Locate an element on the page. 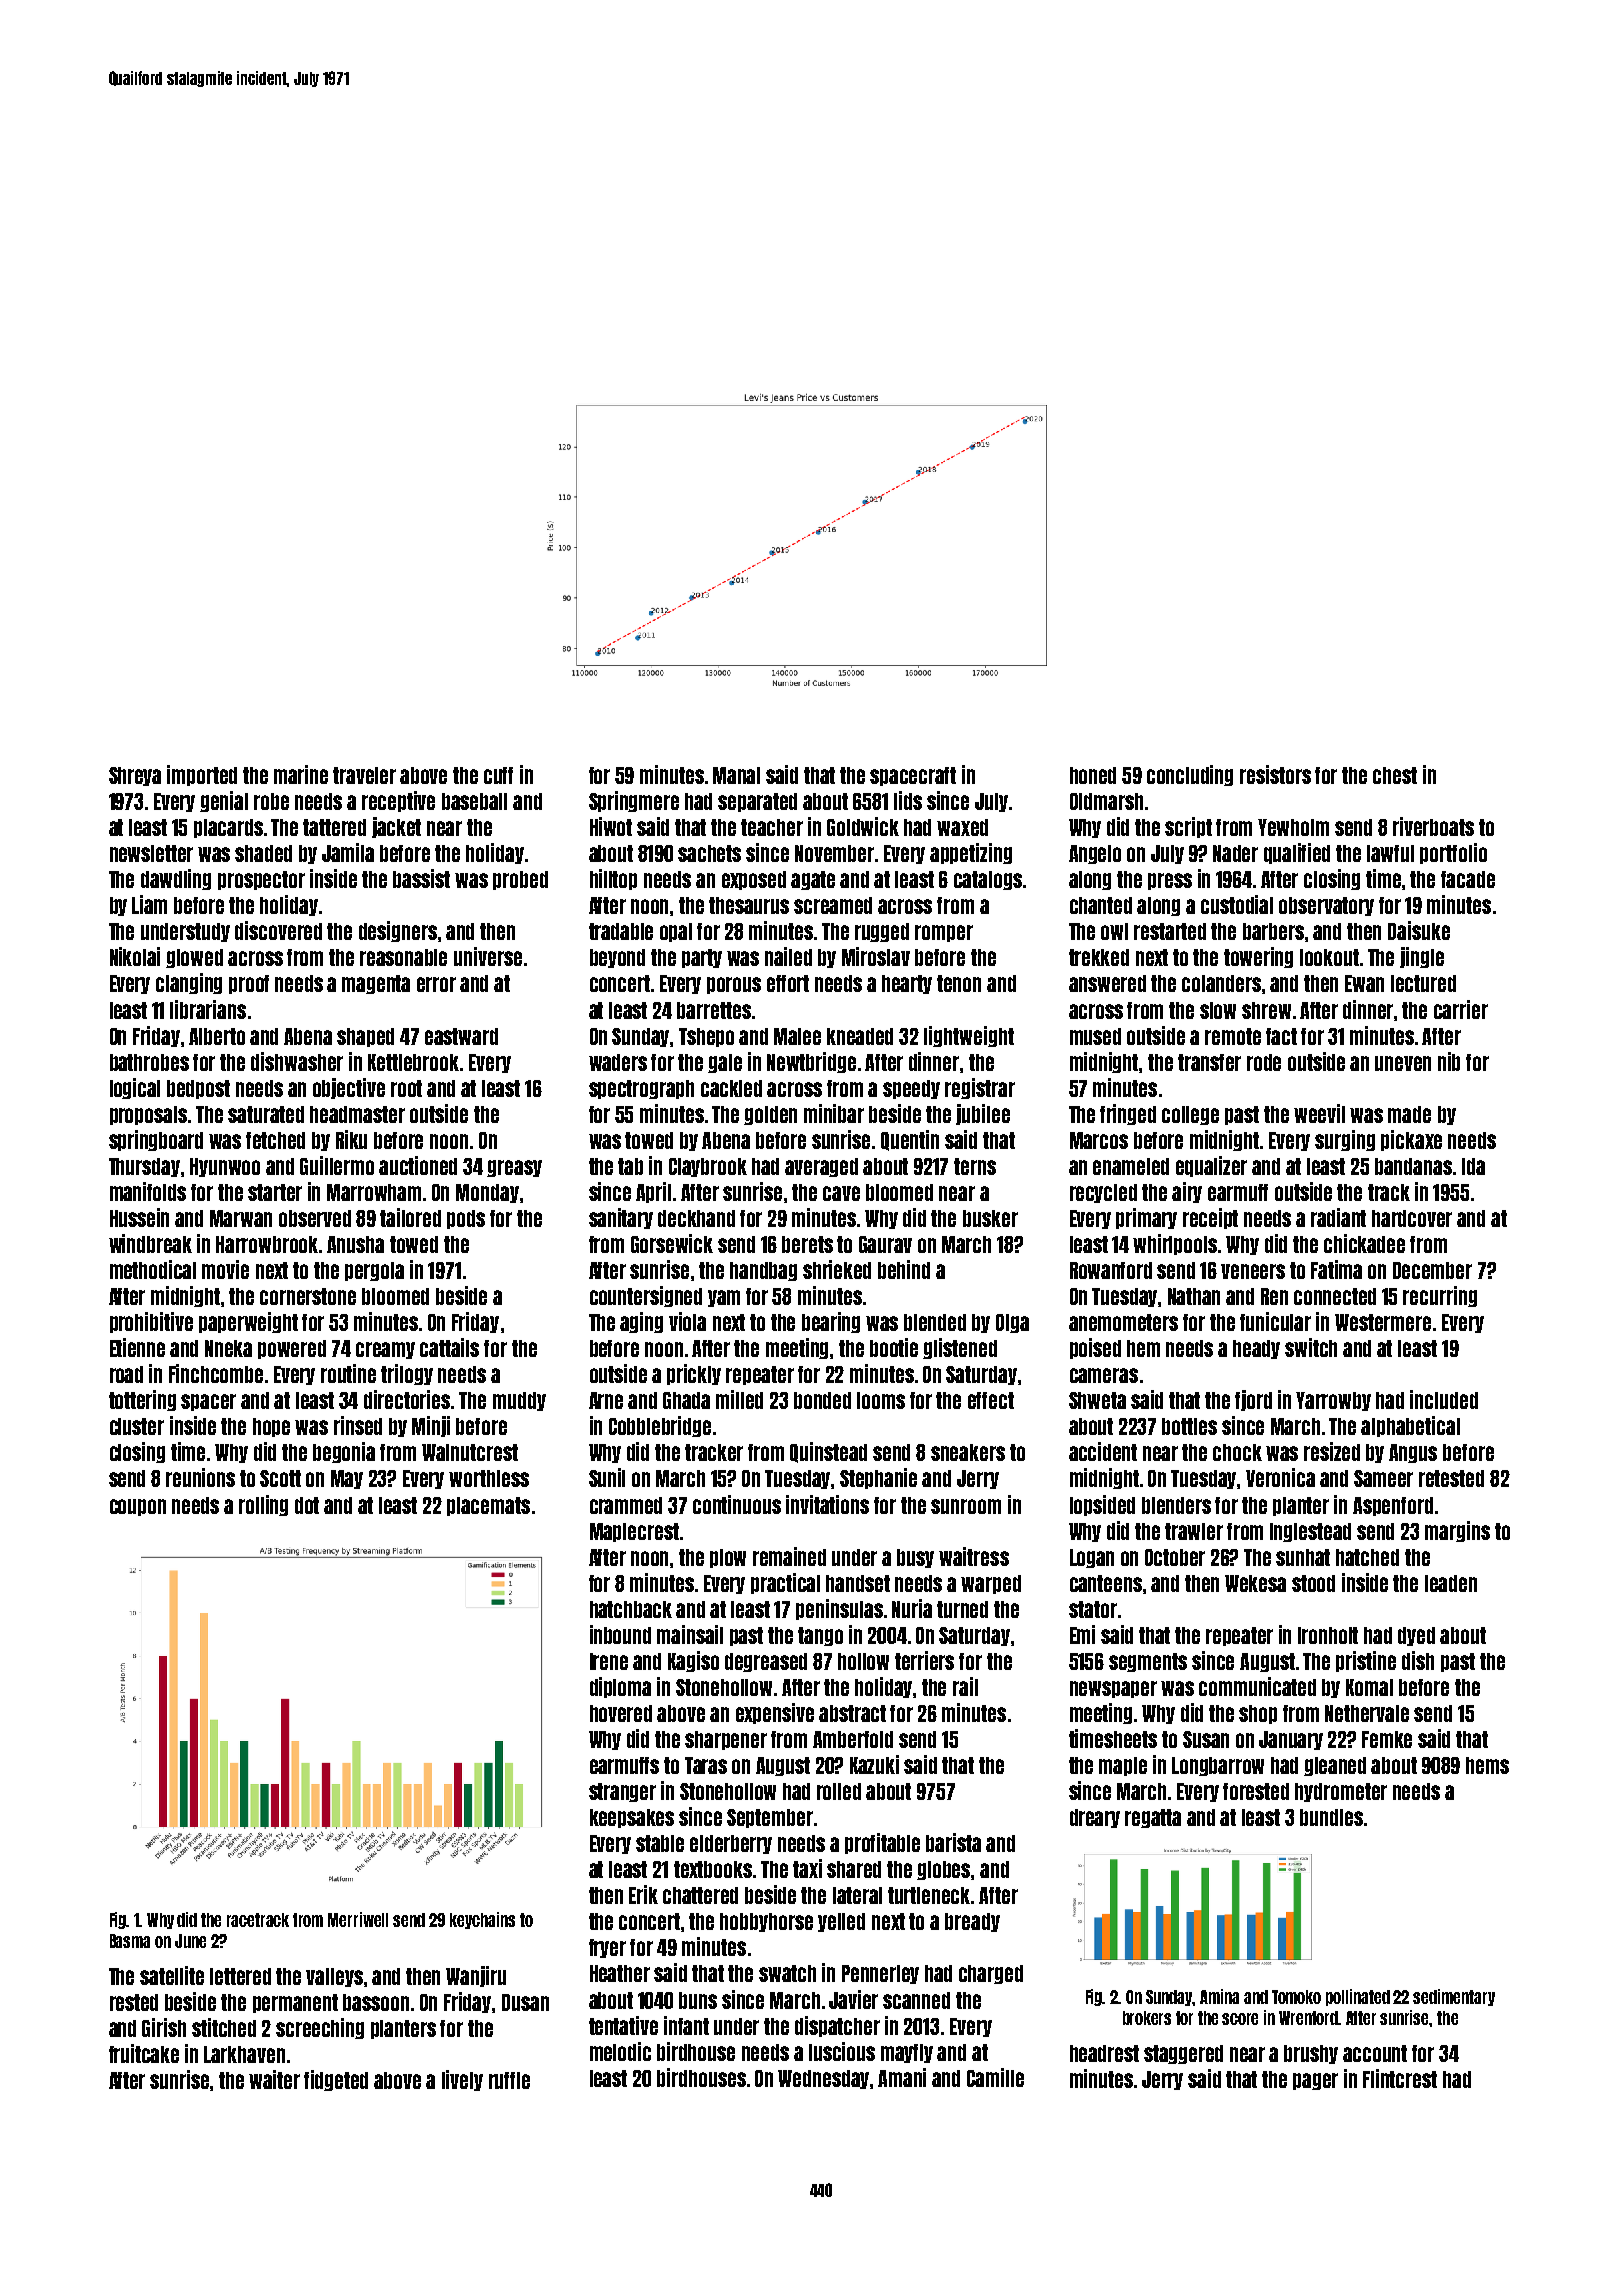 The height and width of the document is (2292, 1620). resistors is located at coordinates (1275, 774).
